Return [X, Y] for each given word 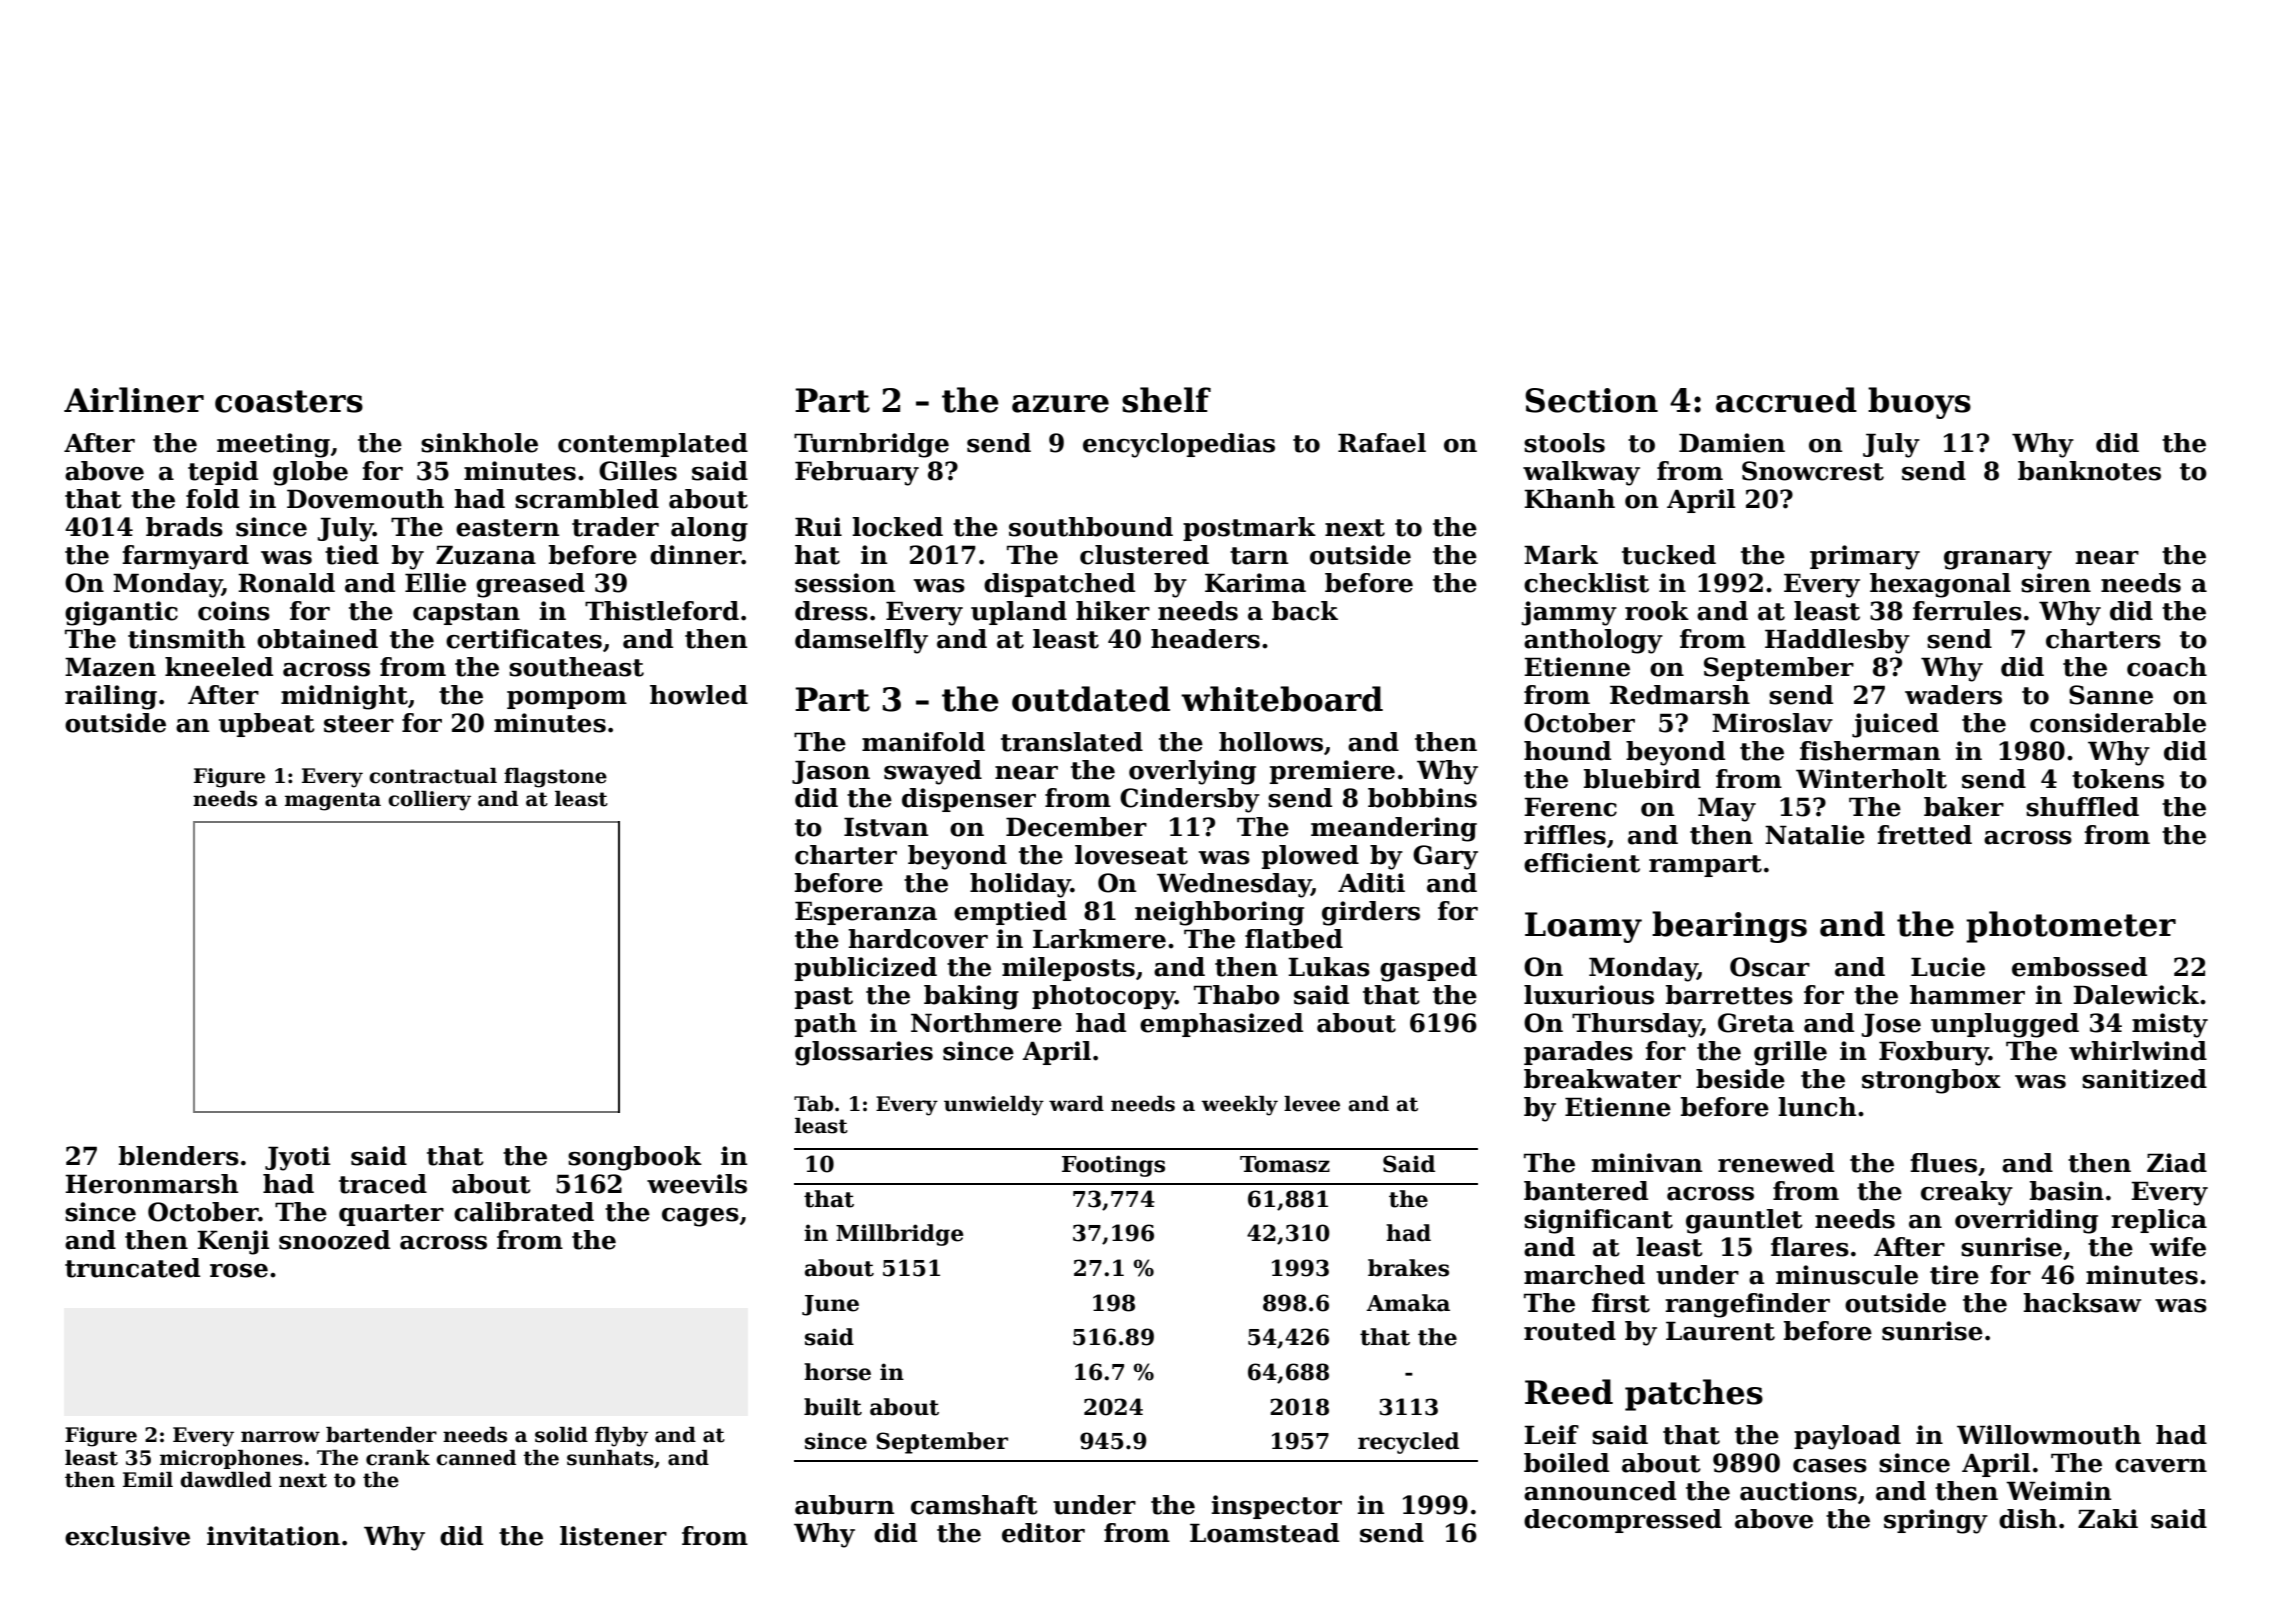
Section [1591, 400]
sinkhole [479, 443]
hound [1567, 751]
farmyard [185, 557]
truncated [132, 1268]
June [830, 1305]
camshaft [974, 1505]
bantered [1586, 1191]
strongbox [1931, 1081]
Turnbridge [871, 445]
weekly [1239, 1106]
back [1305, 611]
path [826, 1025]
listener [613, 1536]
